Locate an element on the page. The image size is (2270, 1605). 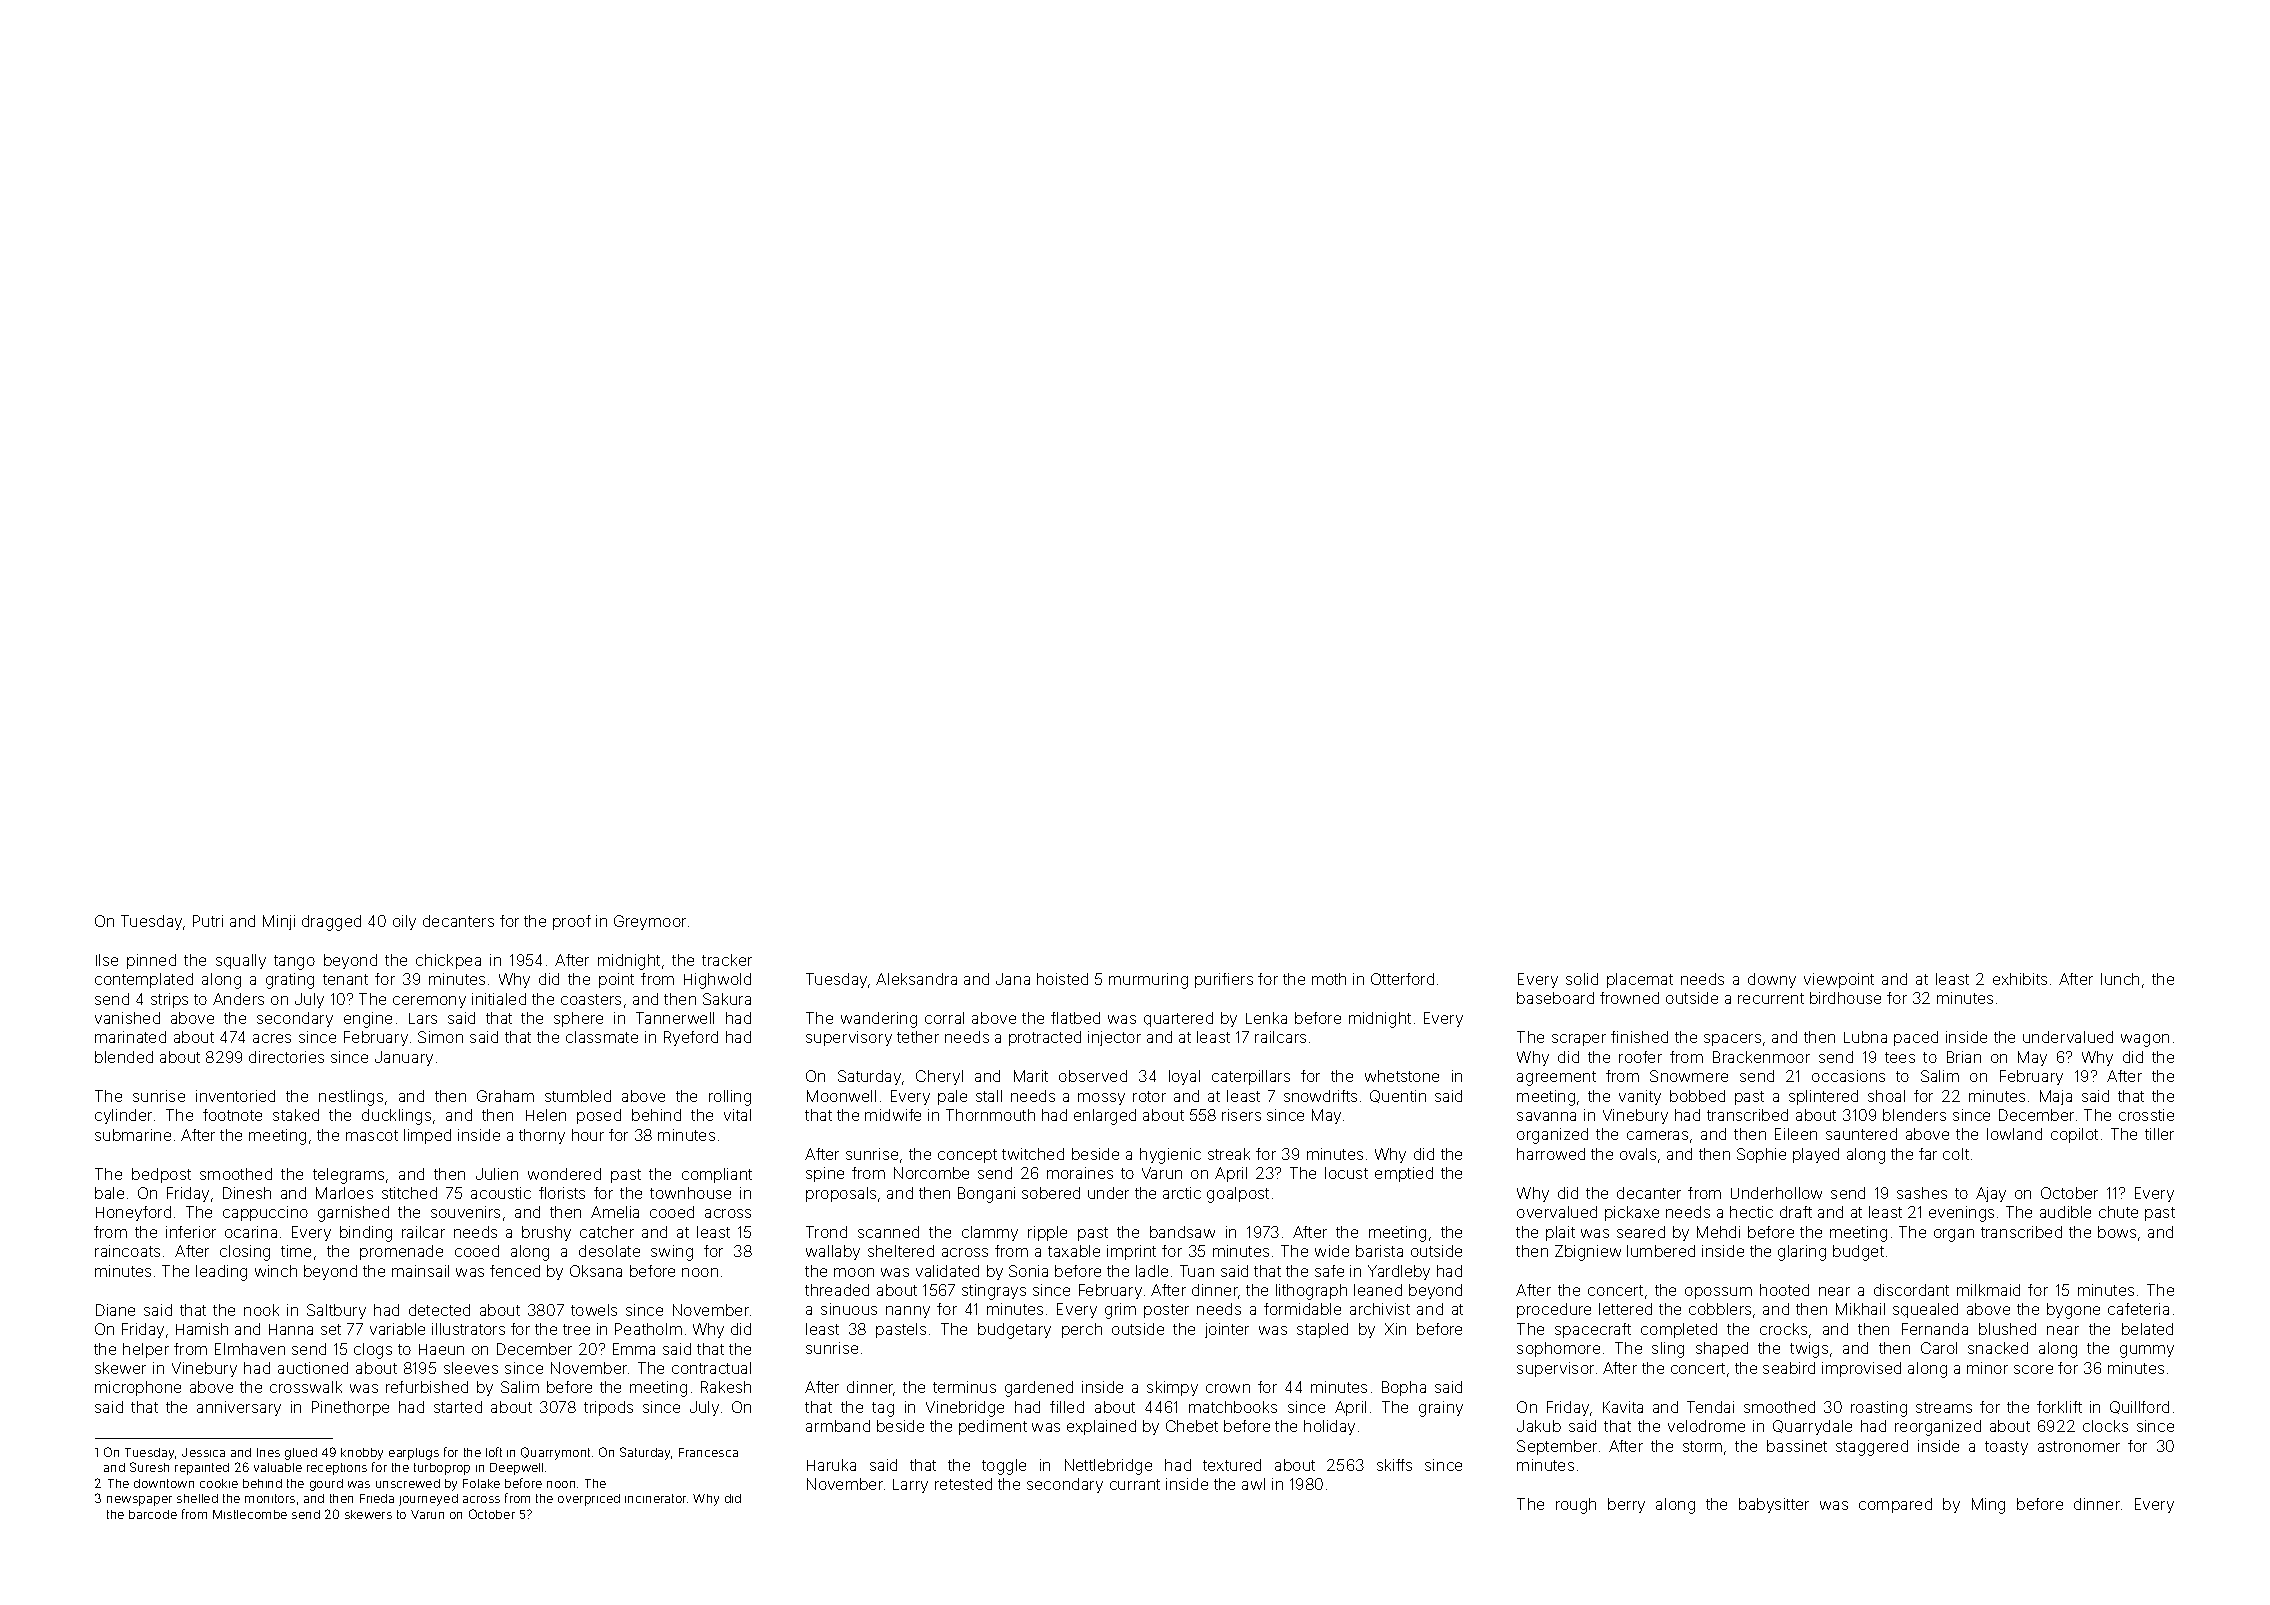
Mehdi is located at coordinates (1718, 1232).
